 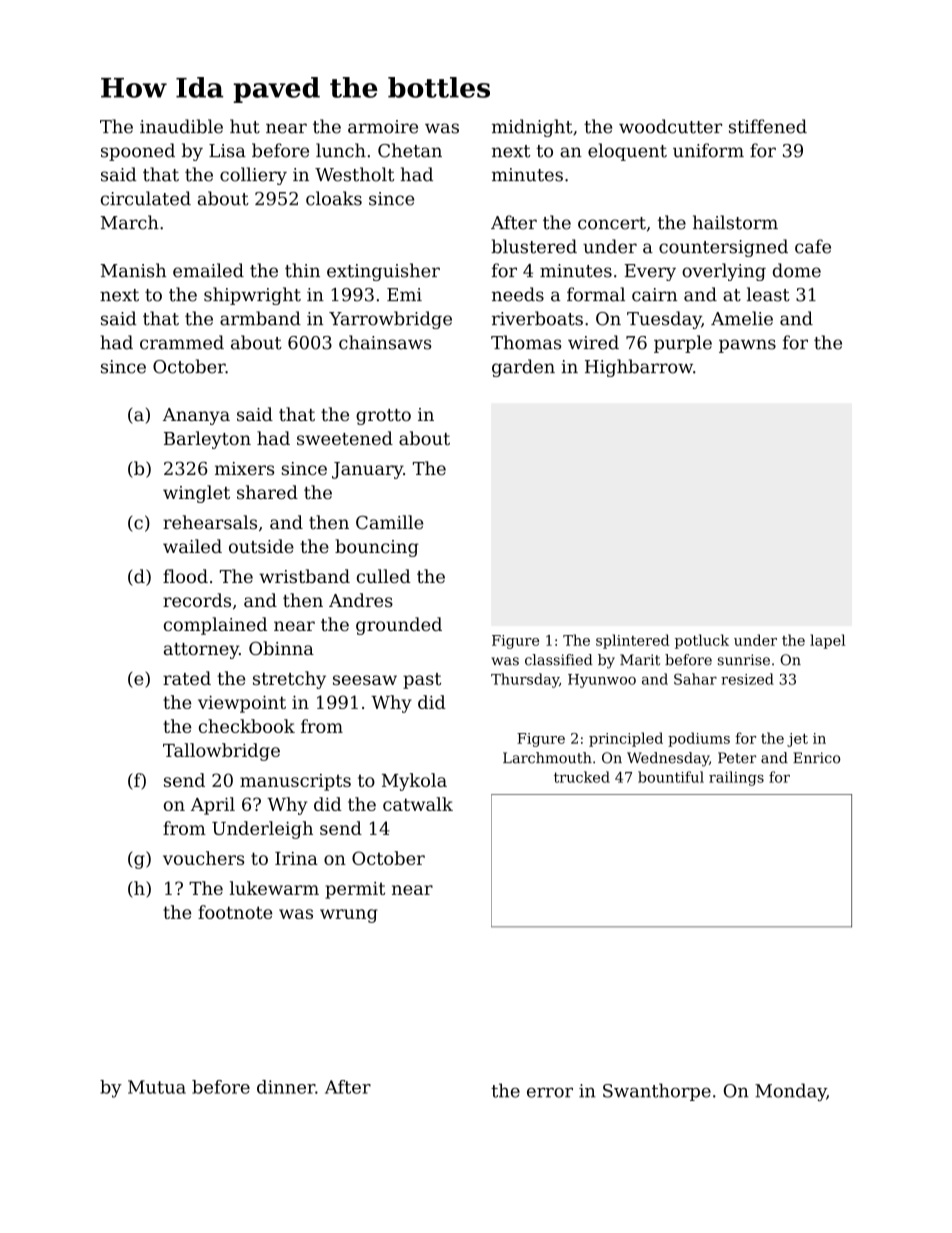 What do you see at coordinates (593, 342) in the screenshot?
I see `wired` at bounding box center [593, 342].
